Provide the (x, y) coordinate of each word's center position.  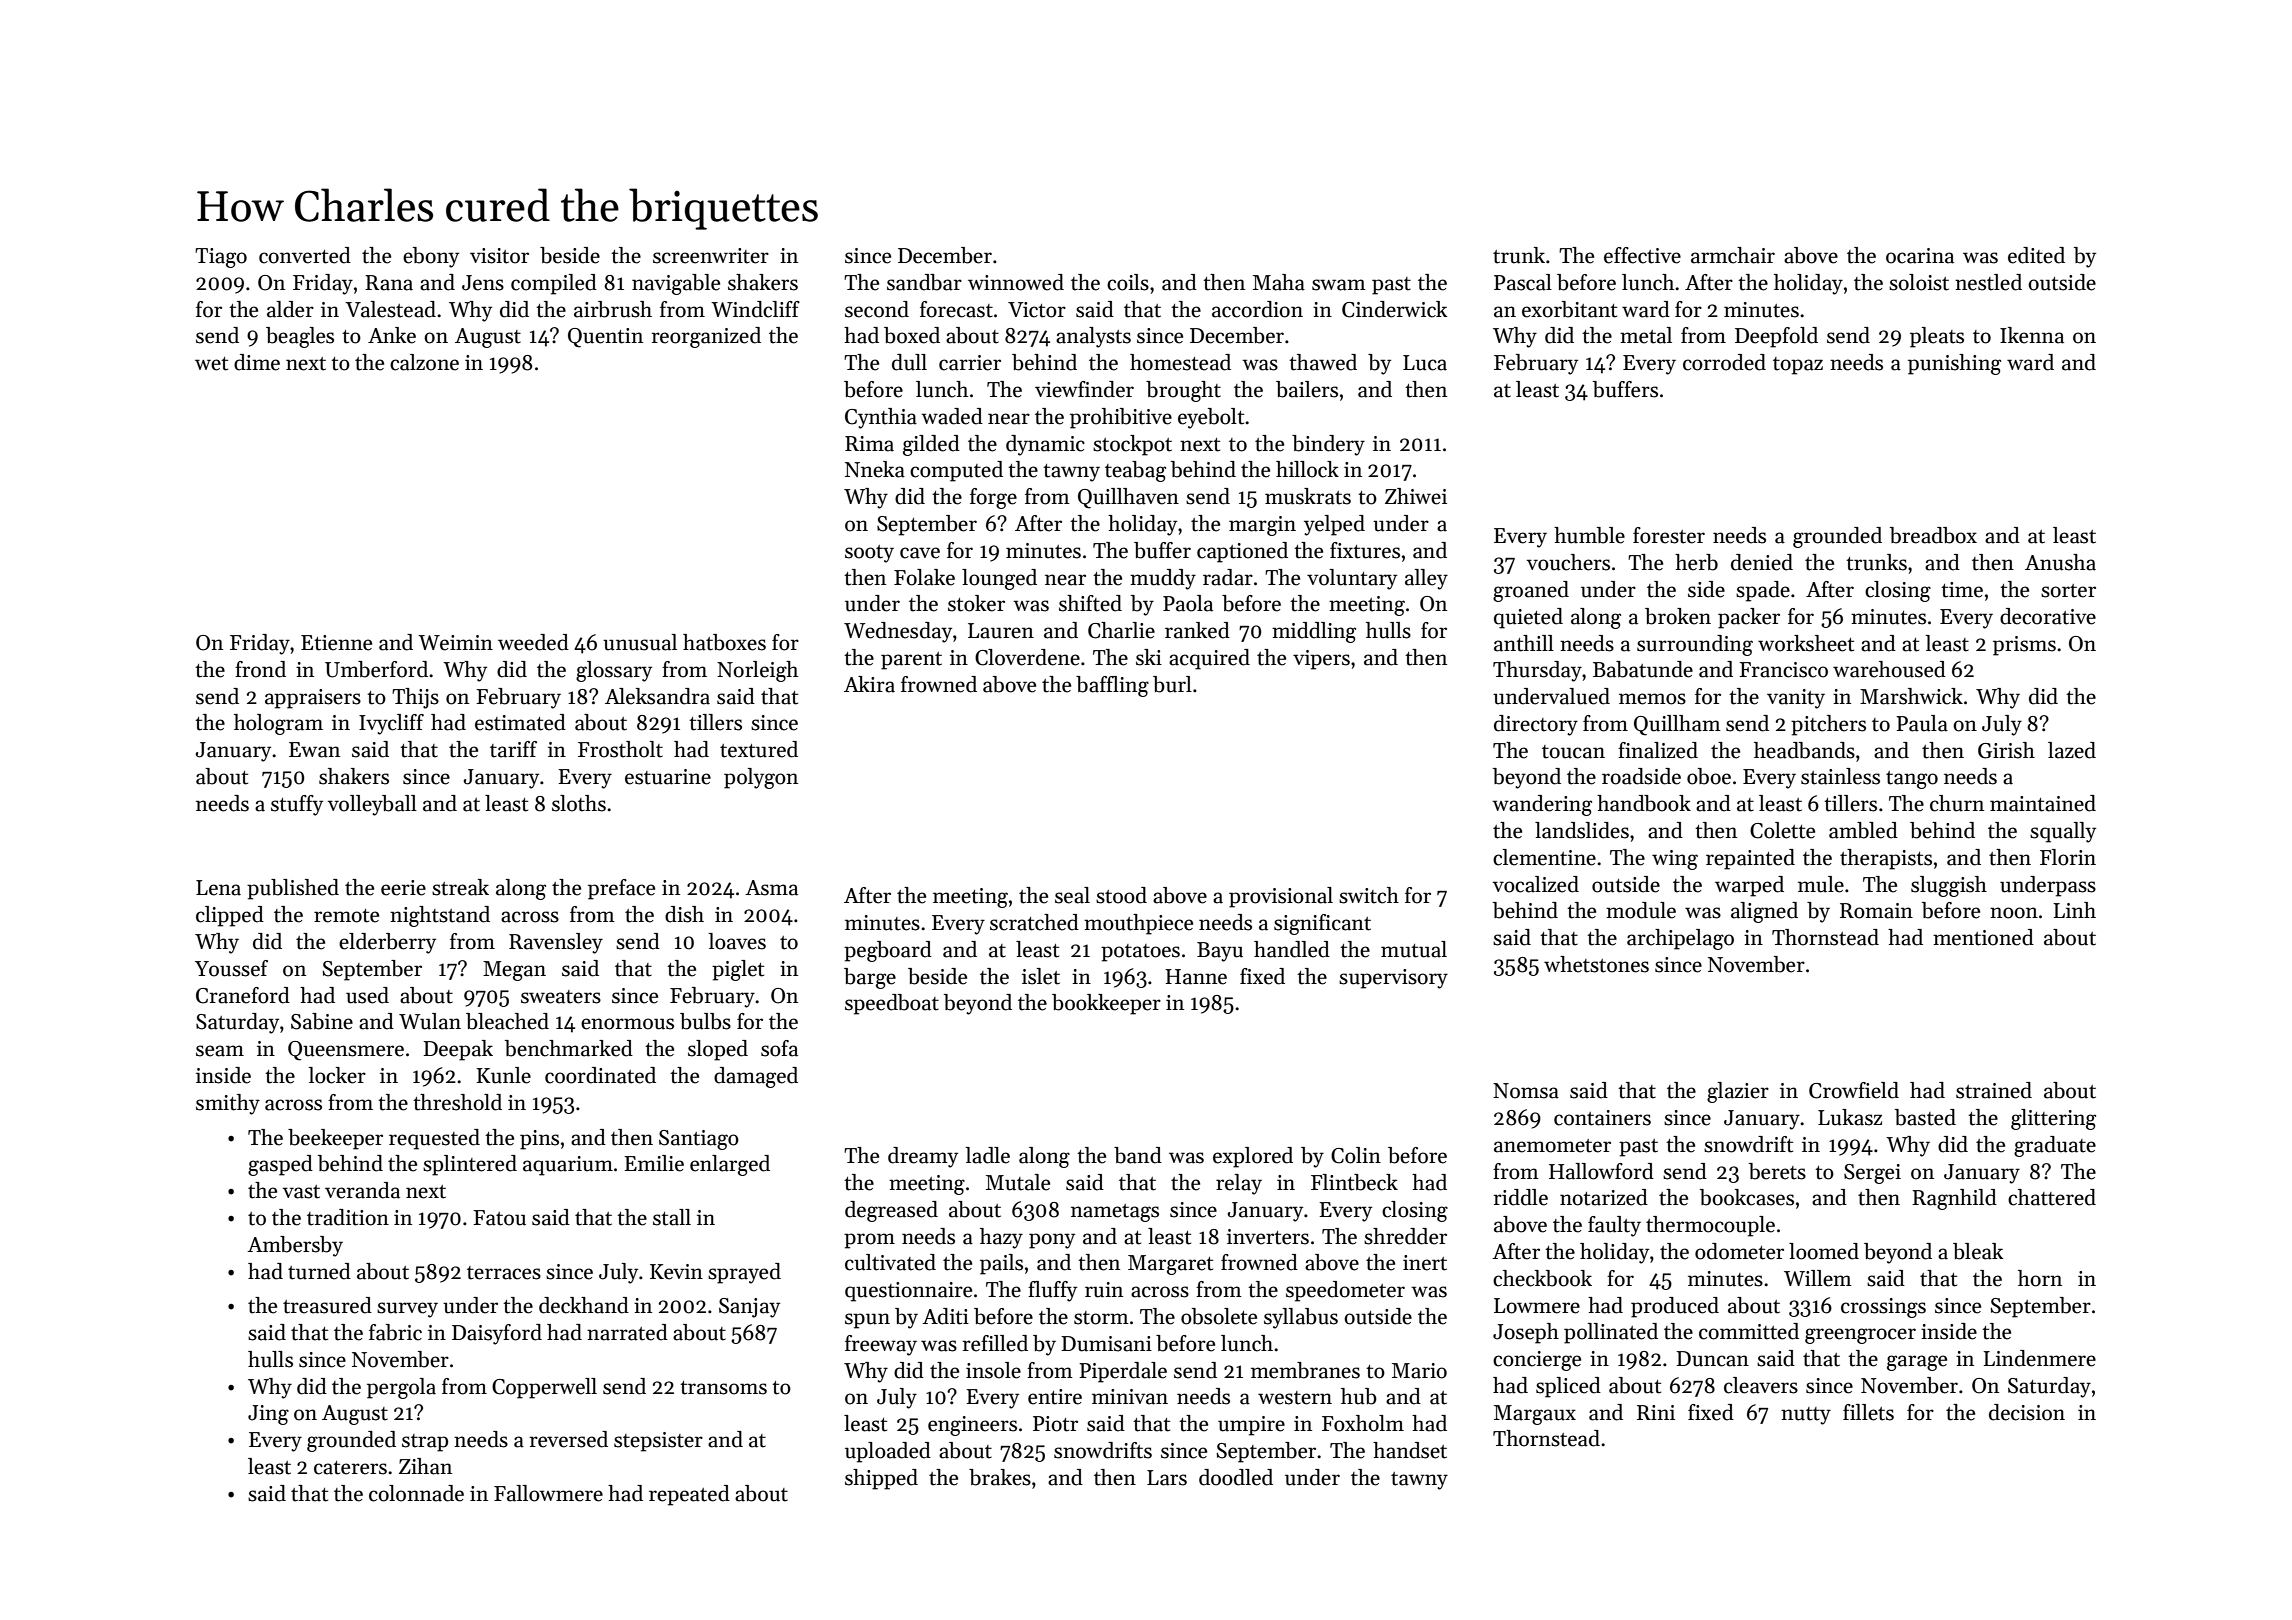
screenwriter (711, 256)
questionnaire (908, 1292)
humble (1589, 535)
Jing (268, 1415)
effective (1642, 255)
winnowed (1016, 282)
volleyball (372, 805)
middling (1314, 632)
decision (2027, 1412)
